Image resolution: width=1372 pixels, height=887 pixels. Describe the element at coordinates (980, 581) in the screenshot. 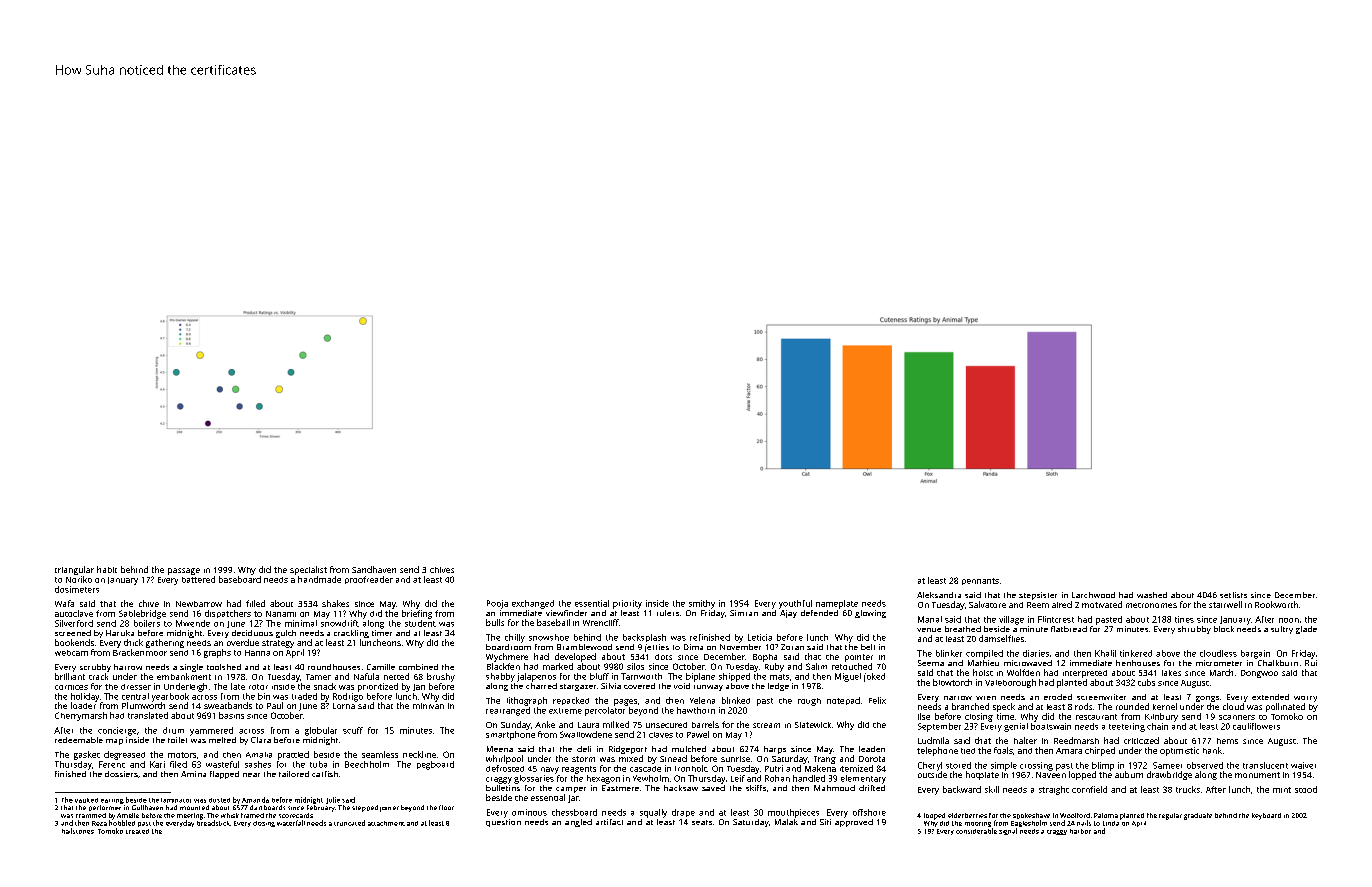

I see `pennants` at that location.
